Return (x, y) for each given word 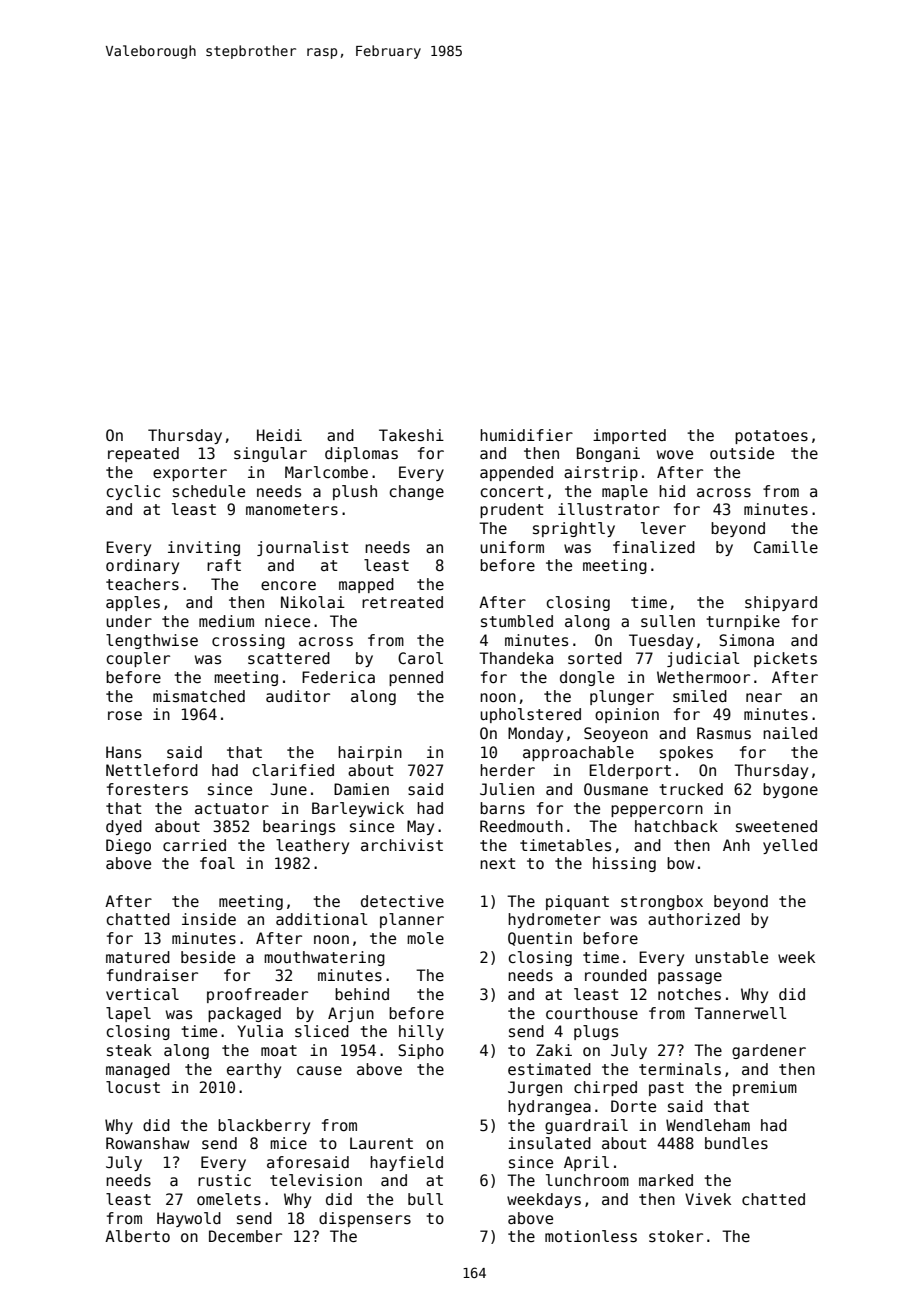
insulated (549, 1143)
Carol (420, 658)
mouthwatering (324, 958)
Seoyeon (616, 734)
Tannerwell (740, 1013)
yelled (790, 846)
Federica (338, 677)
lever (663, 528)
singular (270, 454)
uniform (512, 547)
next (498, 863)
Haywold (189, 1219)
